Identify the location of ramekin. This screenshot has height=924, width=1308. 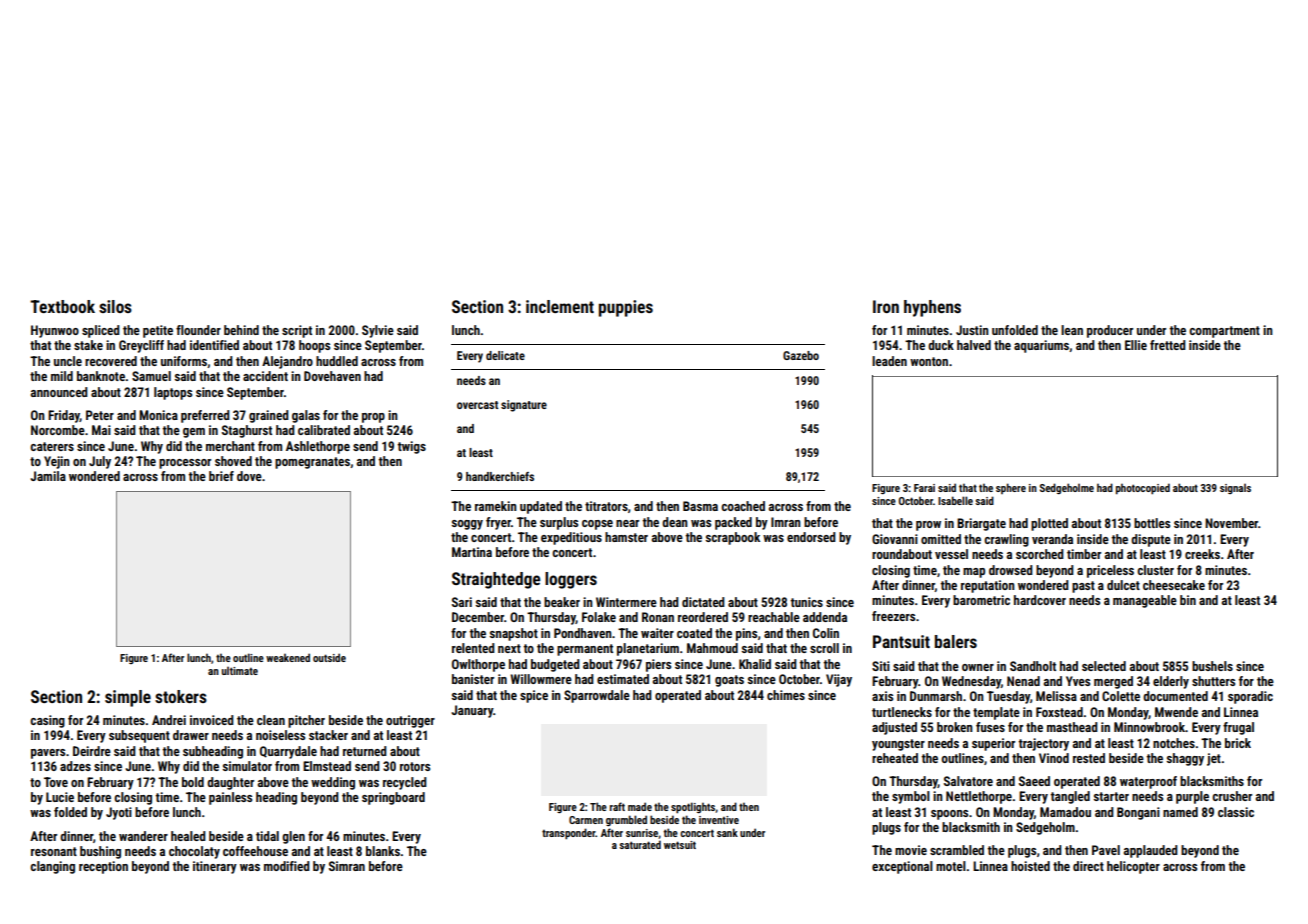
(496, 506).
